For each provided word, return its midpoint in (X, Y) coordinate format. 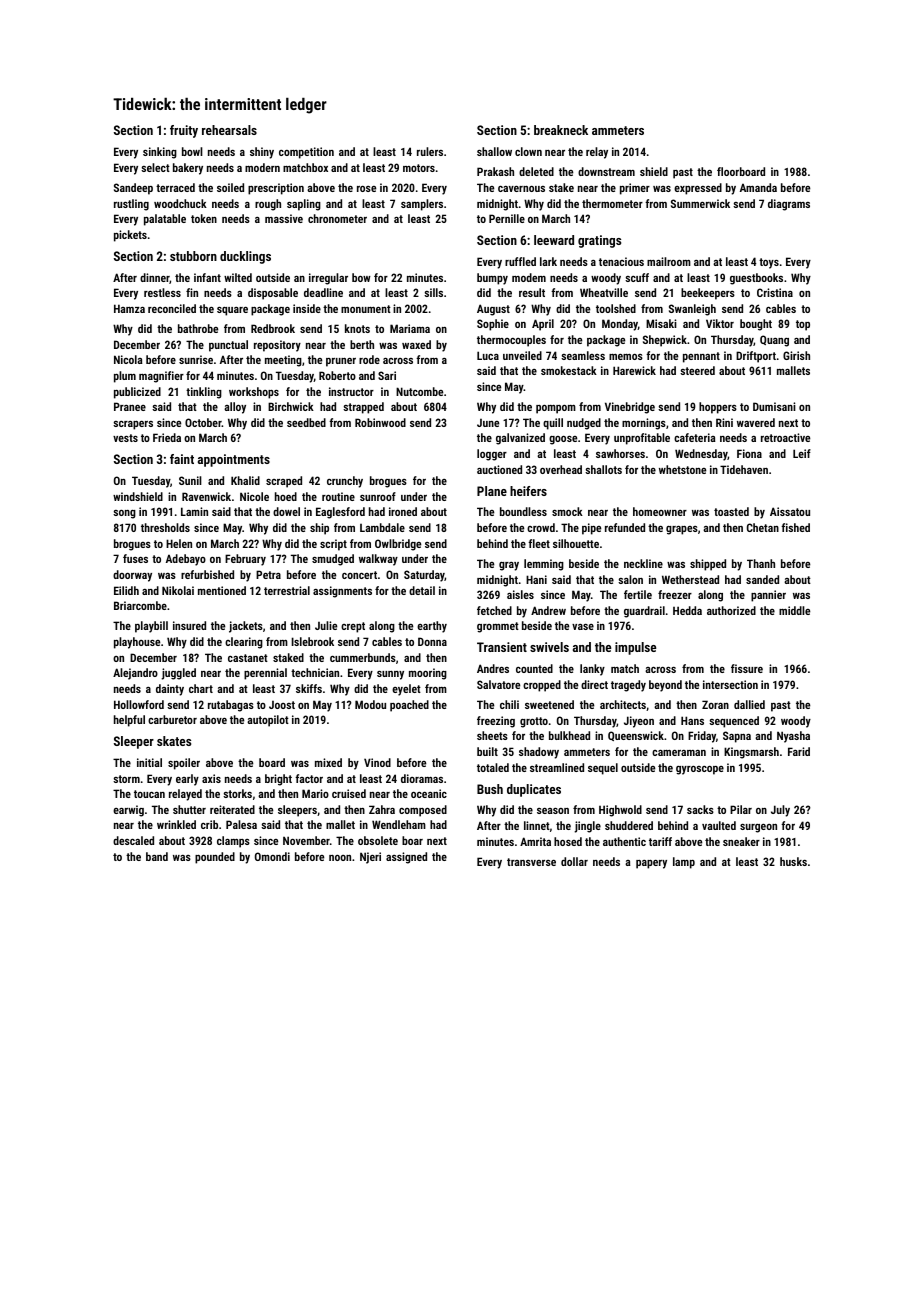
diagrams (789, 205)
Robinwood (380, 422)
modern (262, 167)
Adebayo (186, 560)
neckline (643, 563)
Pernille (507, 218)
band (157, 856)
